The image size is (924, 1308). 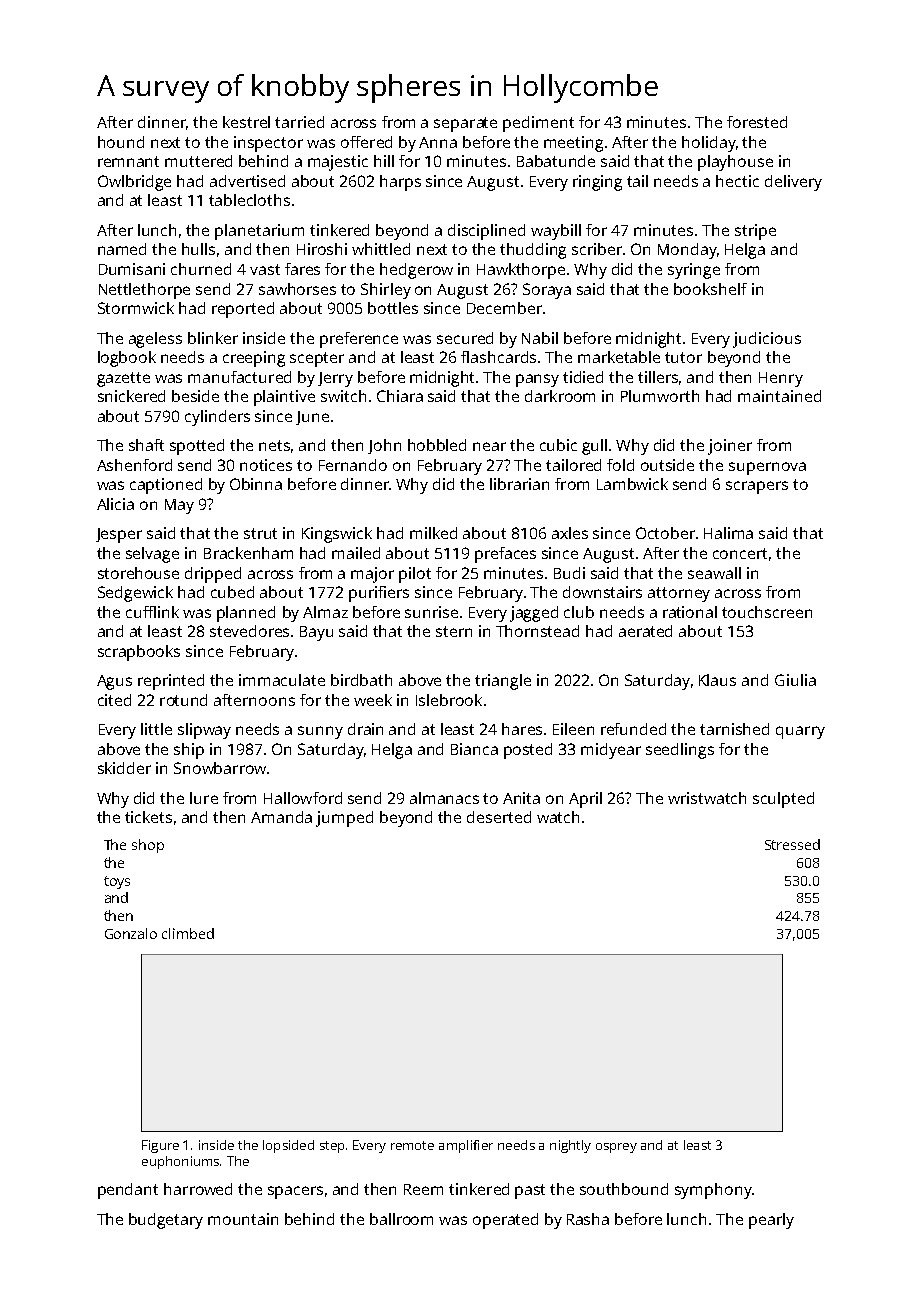 What do you see at coordinates (124, 768) in the screenshot?
I see `skidder` at bounding box center [124, 768].
